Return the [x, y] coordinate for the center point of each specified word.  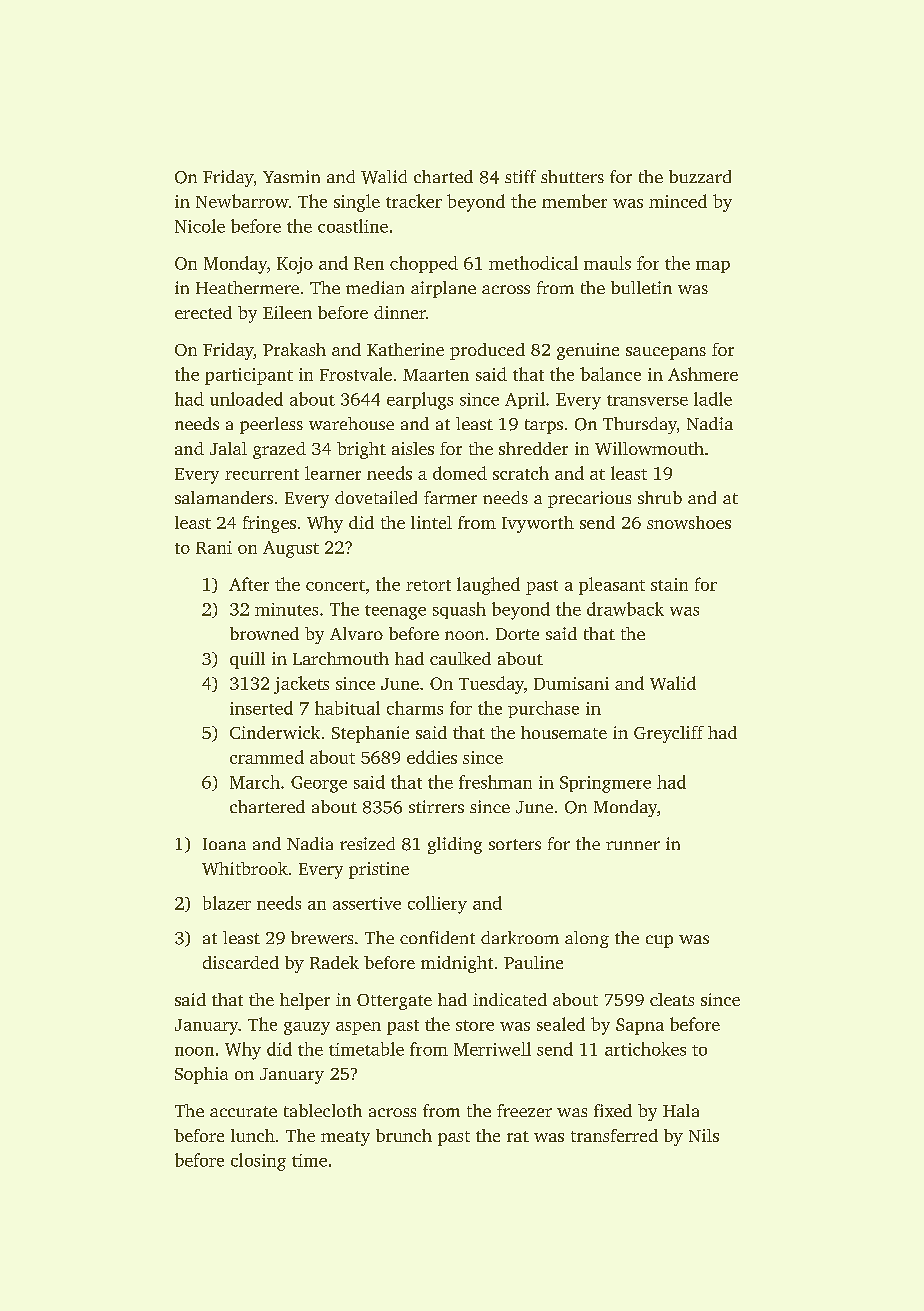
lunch [253, 1135]
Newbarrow [242, 201]
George [319, 784]
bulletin [641, 287]
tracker [414, 201]
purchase [543, 709]
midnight [457, 964]
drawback [625, 609]
